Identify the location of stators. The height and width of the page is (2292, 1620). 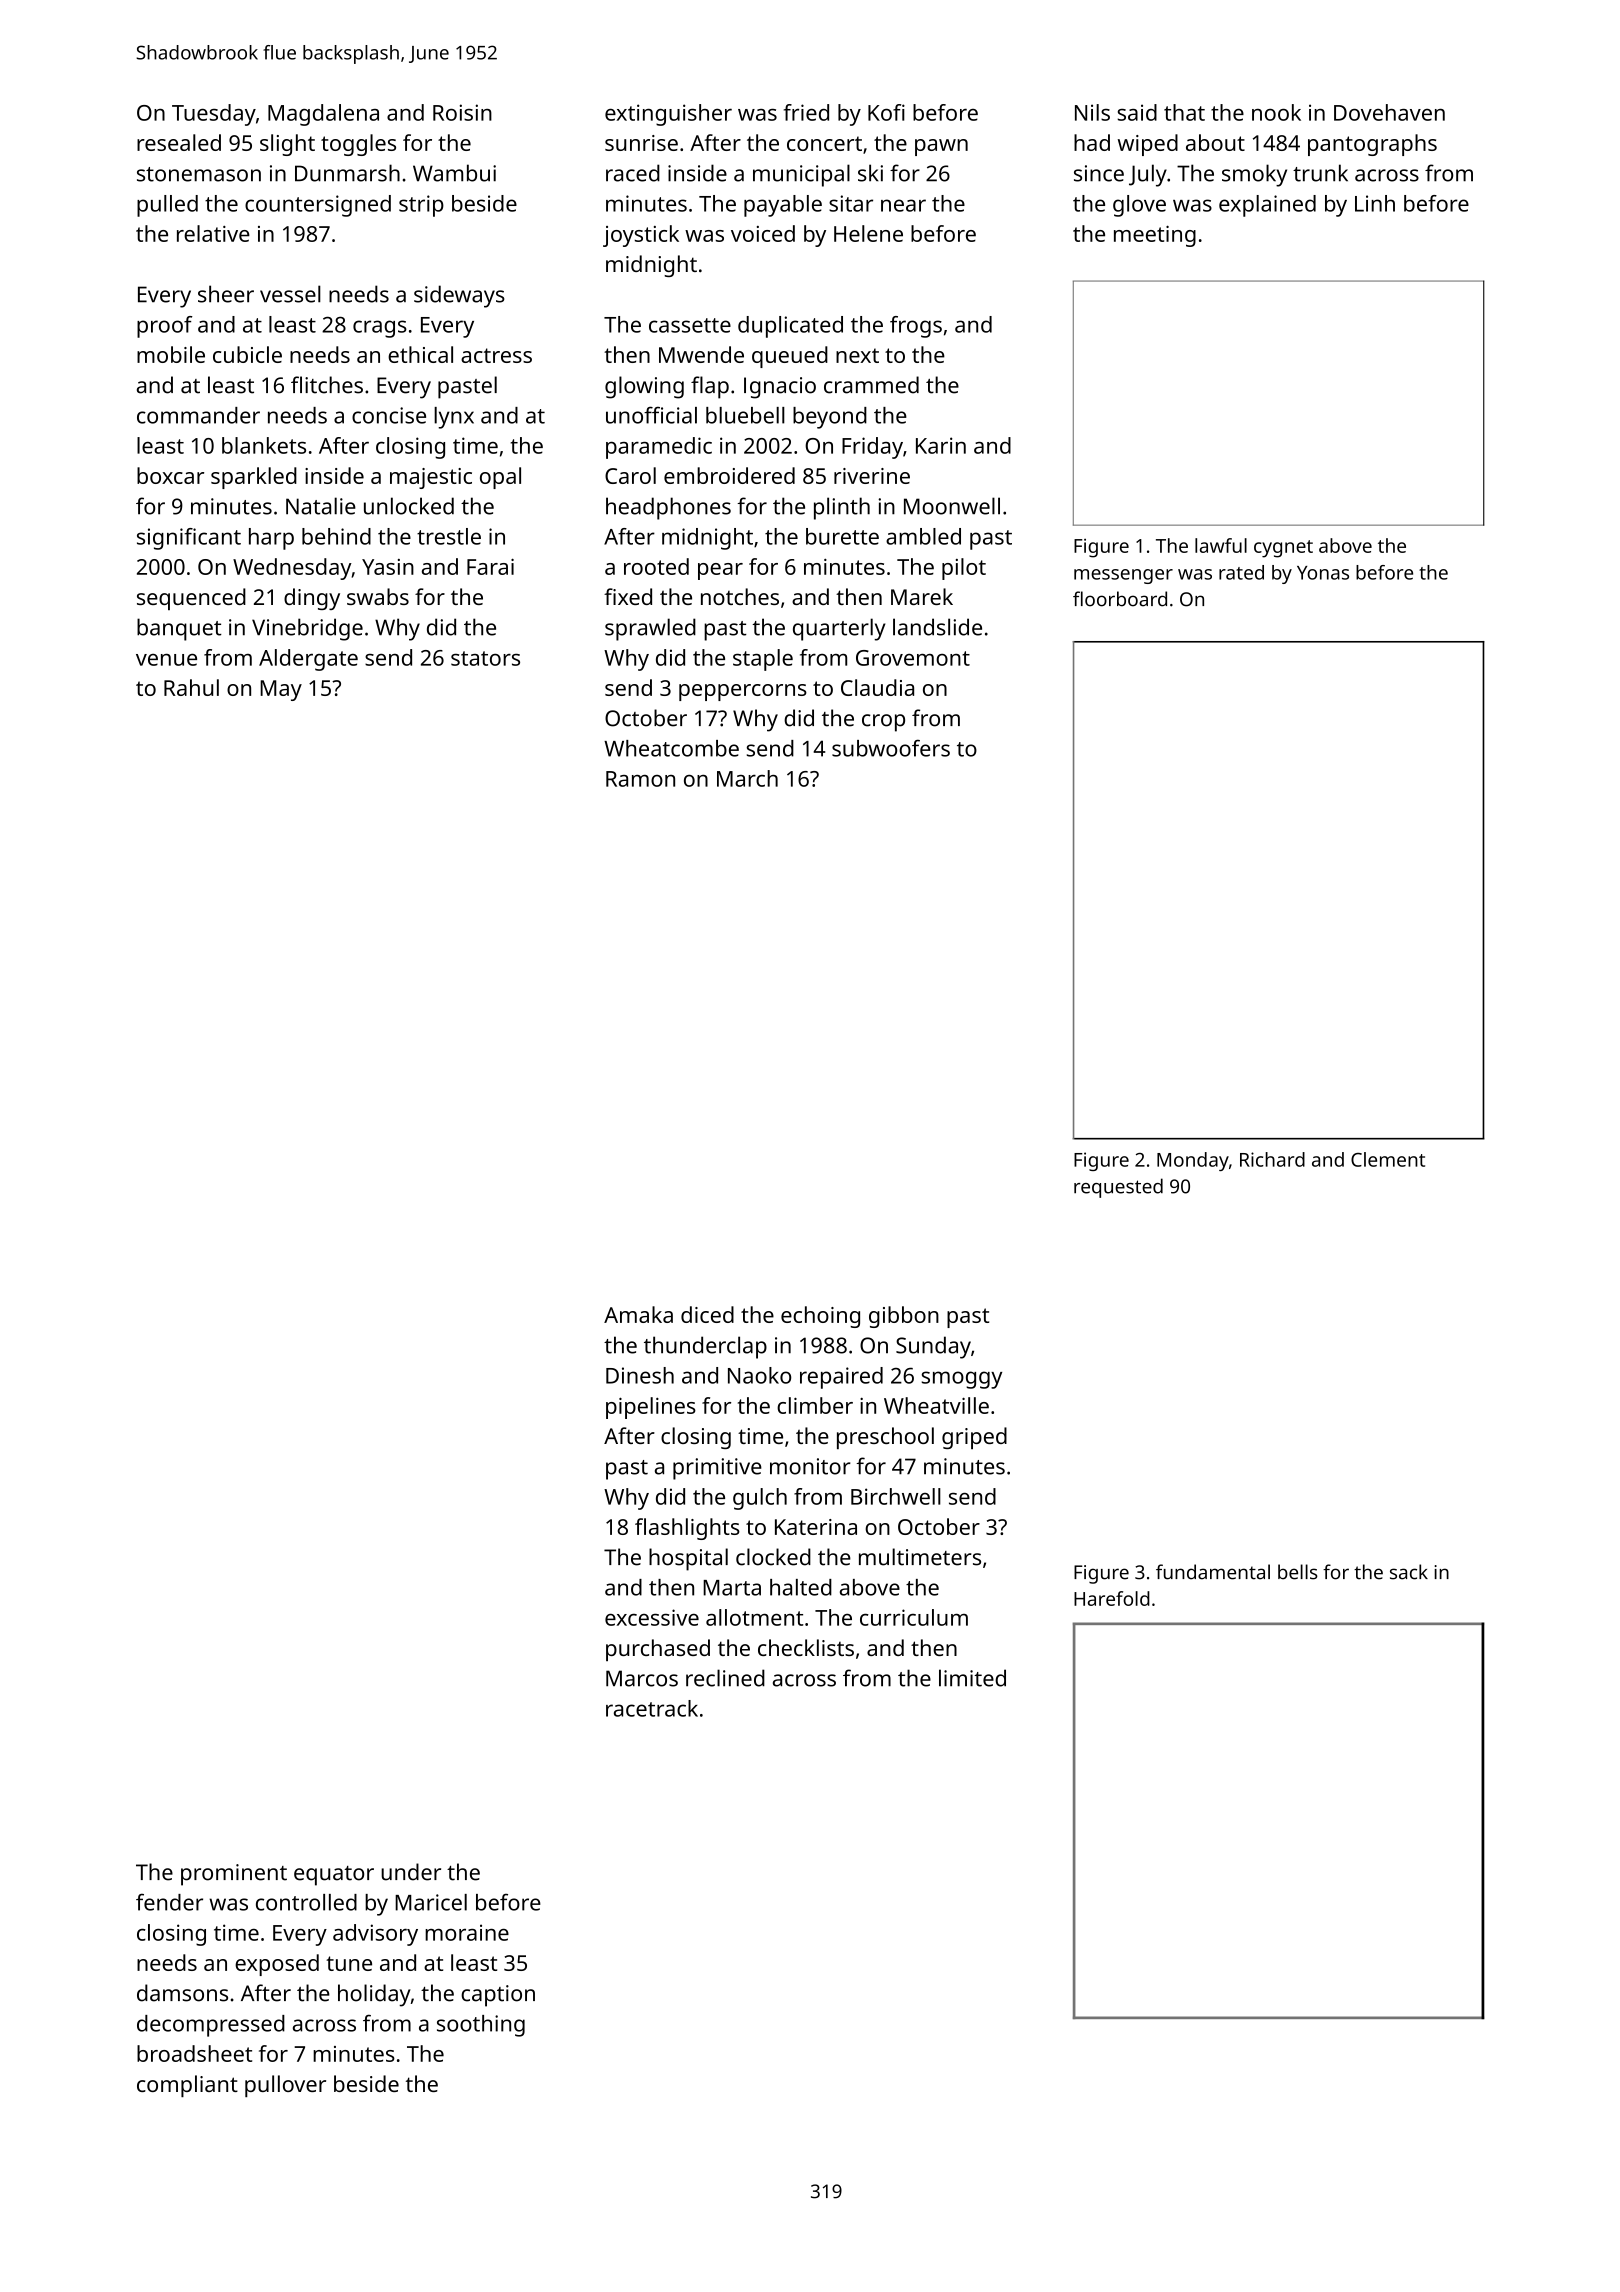
(485, 658).
